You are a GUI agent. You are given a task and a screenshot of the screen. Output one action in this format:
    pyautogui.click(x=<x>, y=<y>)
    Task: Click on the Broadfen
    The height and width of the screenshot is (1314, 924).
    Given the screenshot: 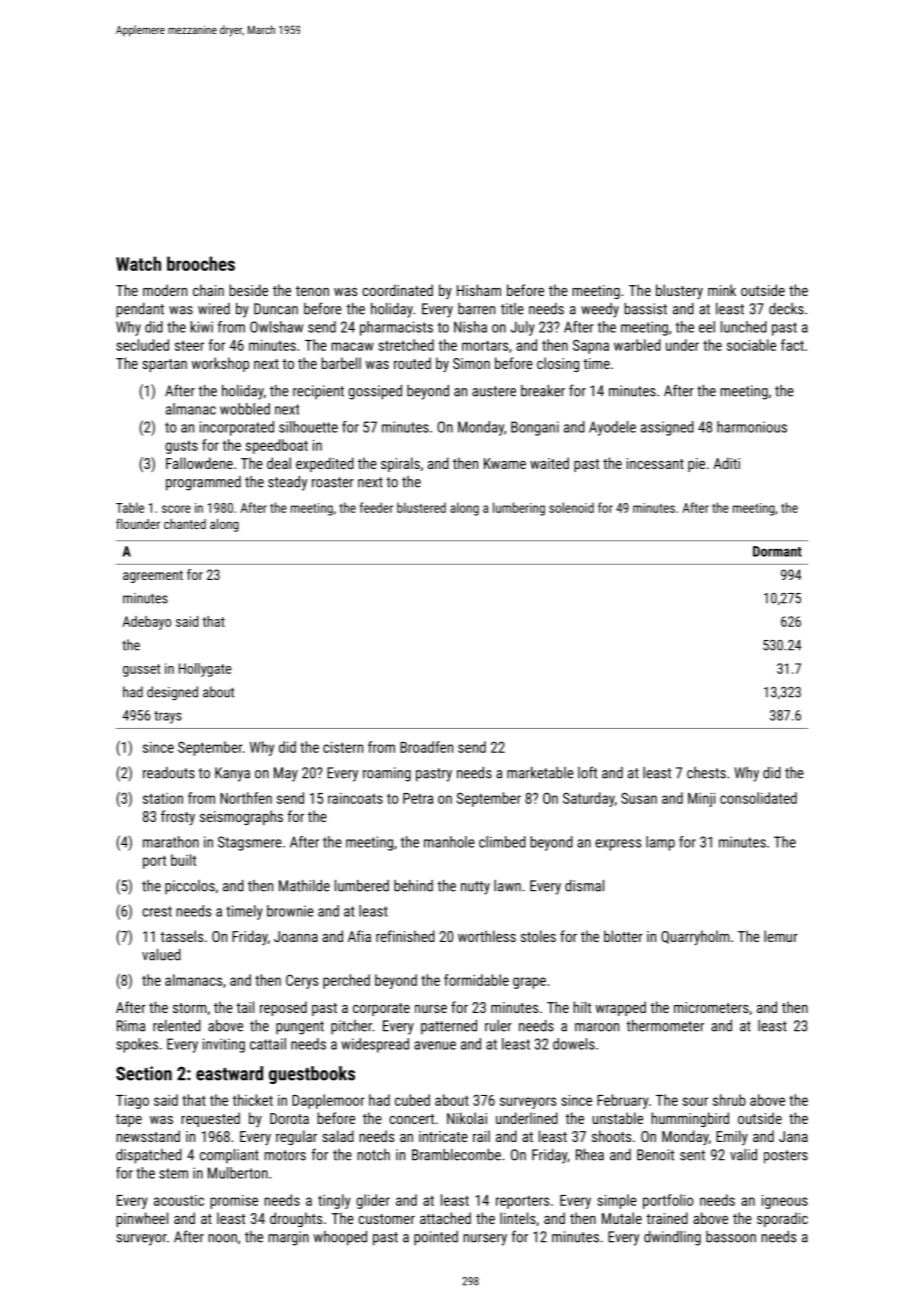 What is the action you would take?
    pyautogui.click(x=426, y=747)
